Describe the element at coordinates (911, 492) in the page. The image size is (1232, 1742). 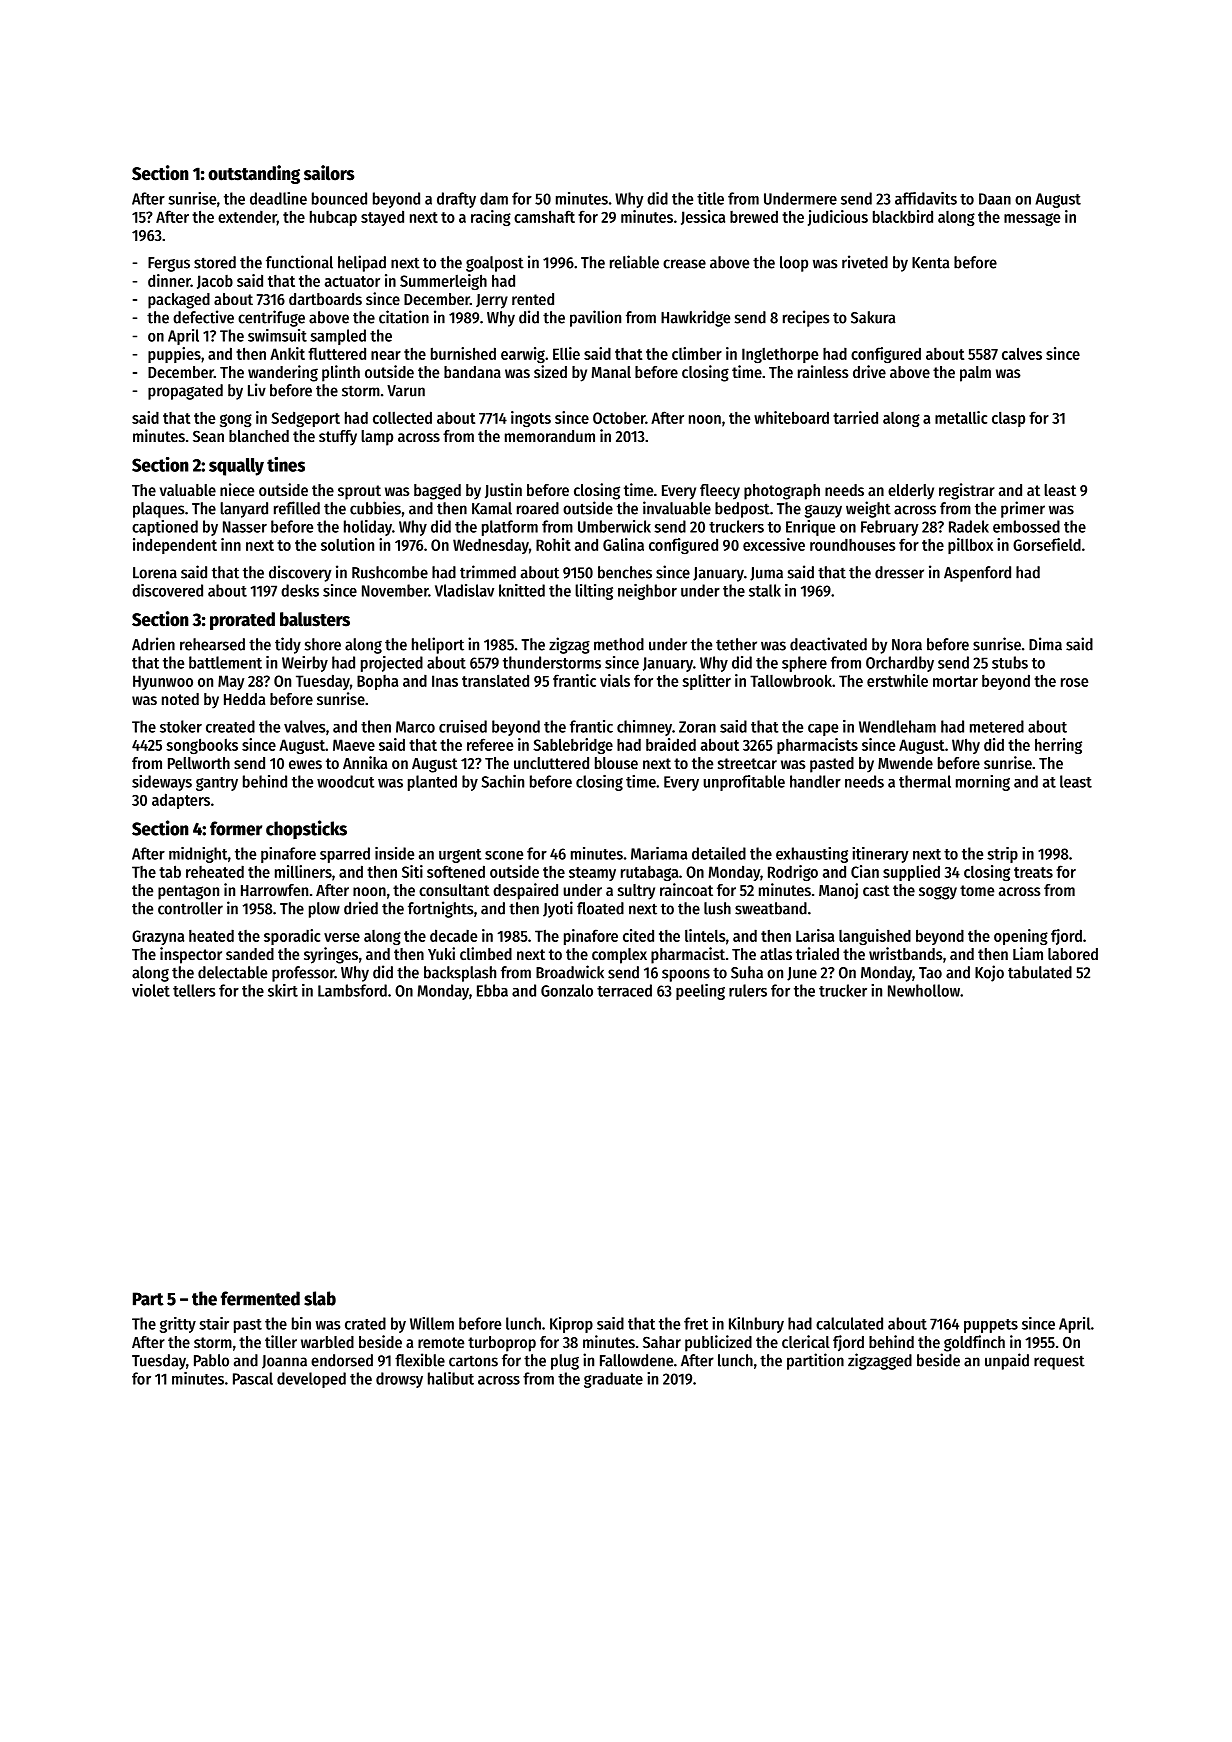
I see `elderly` at that location.
